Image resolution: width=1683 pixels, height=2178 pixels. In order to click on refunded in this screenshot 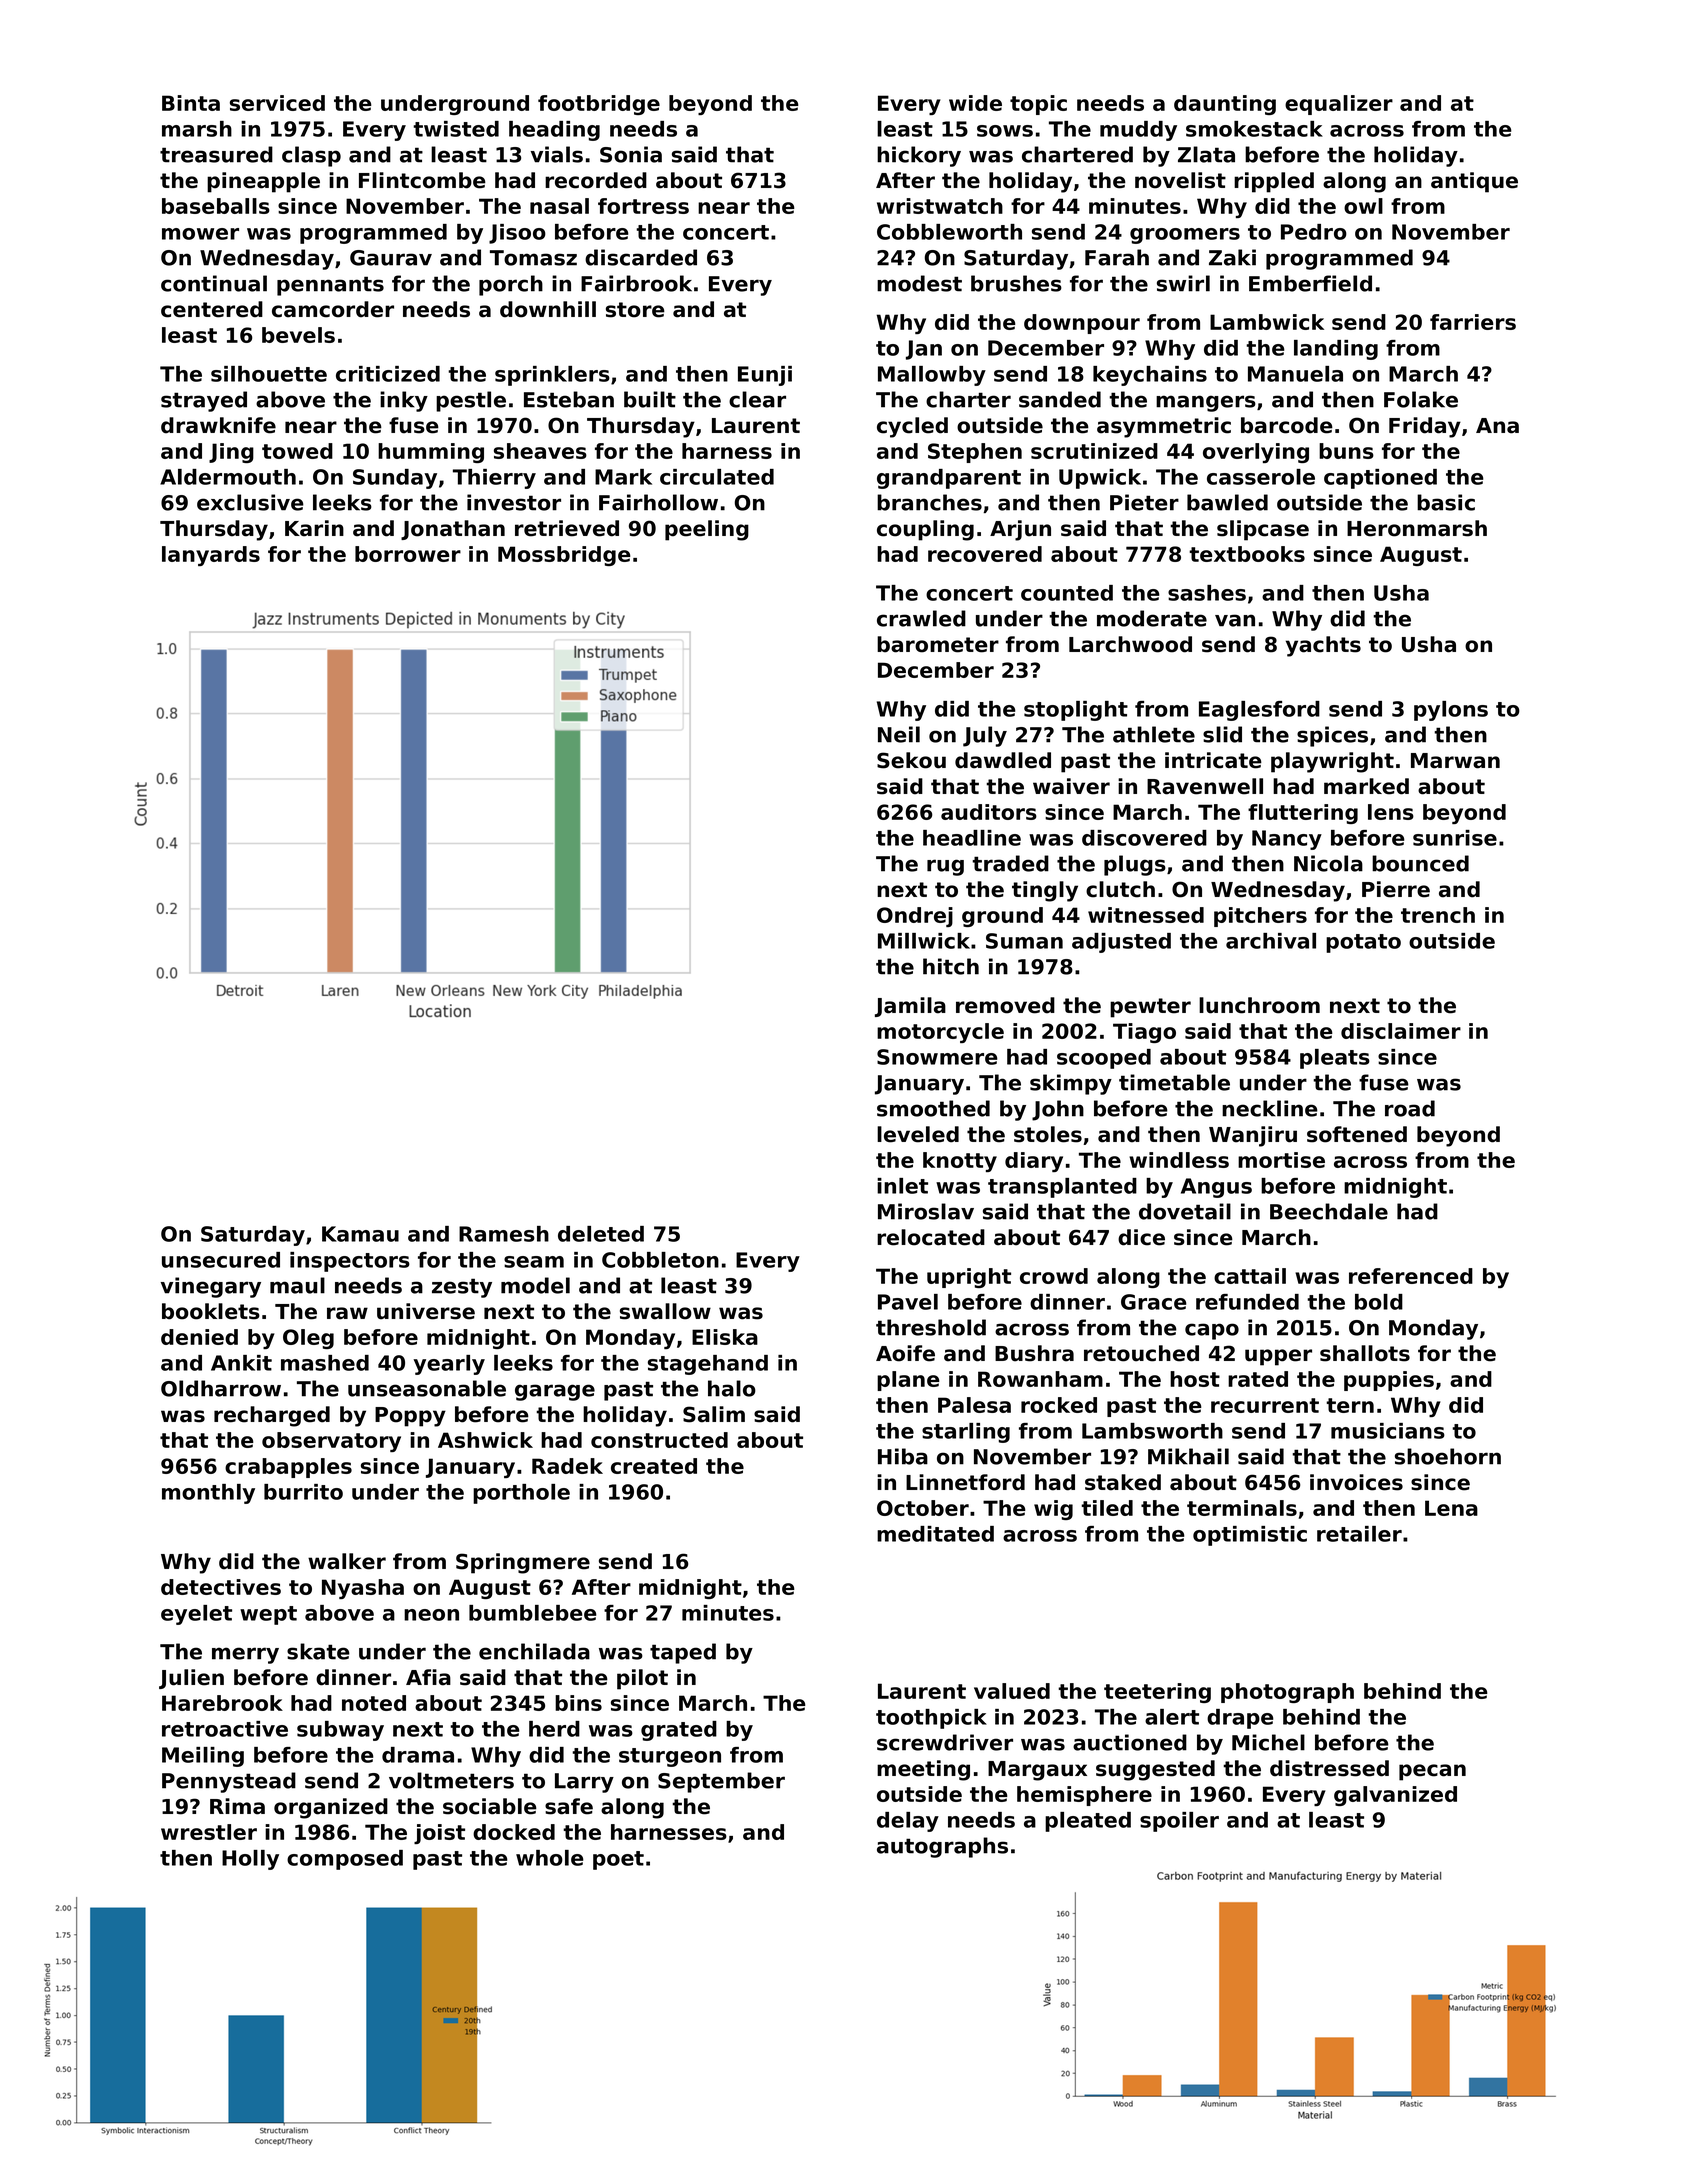, I will do `click(1247, 1302)`.
